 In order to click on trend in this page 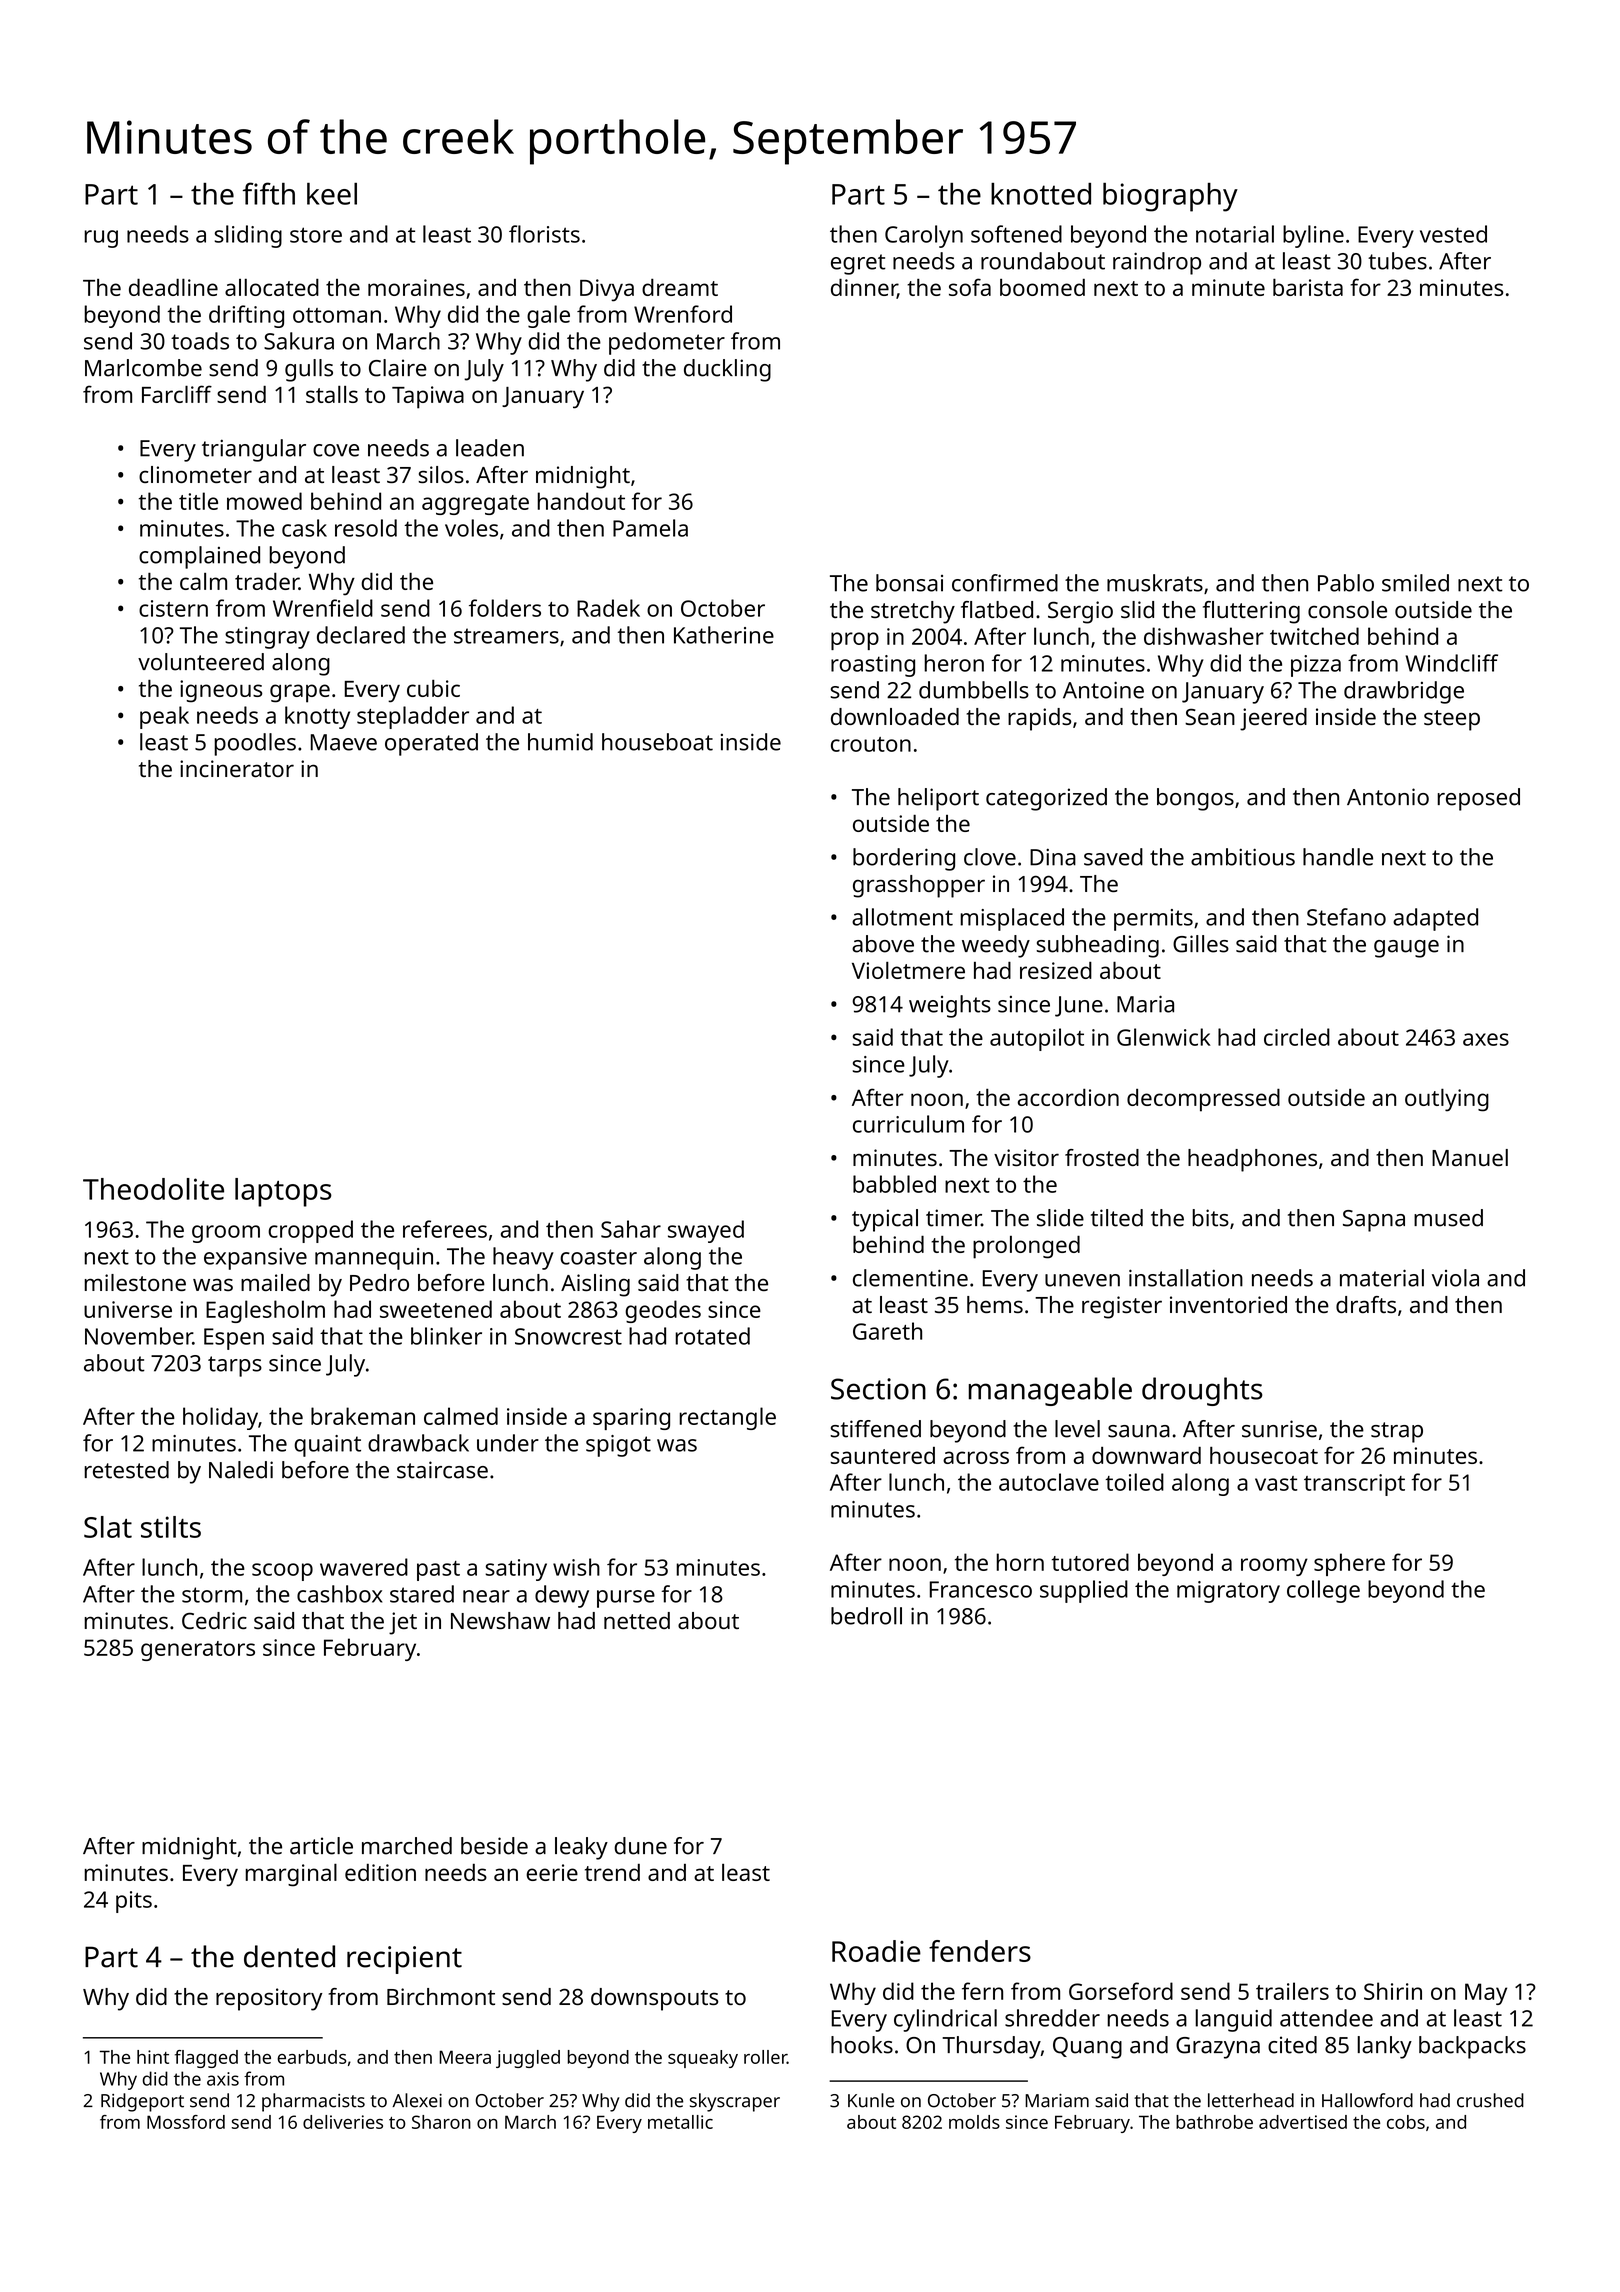, I will do `click(612, 1872)`.
